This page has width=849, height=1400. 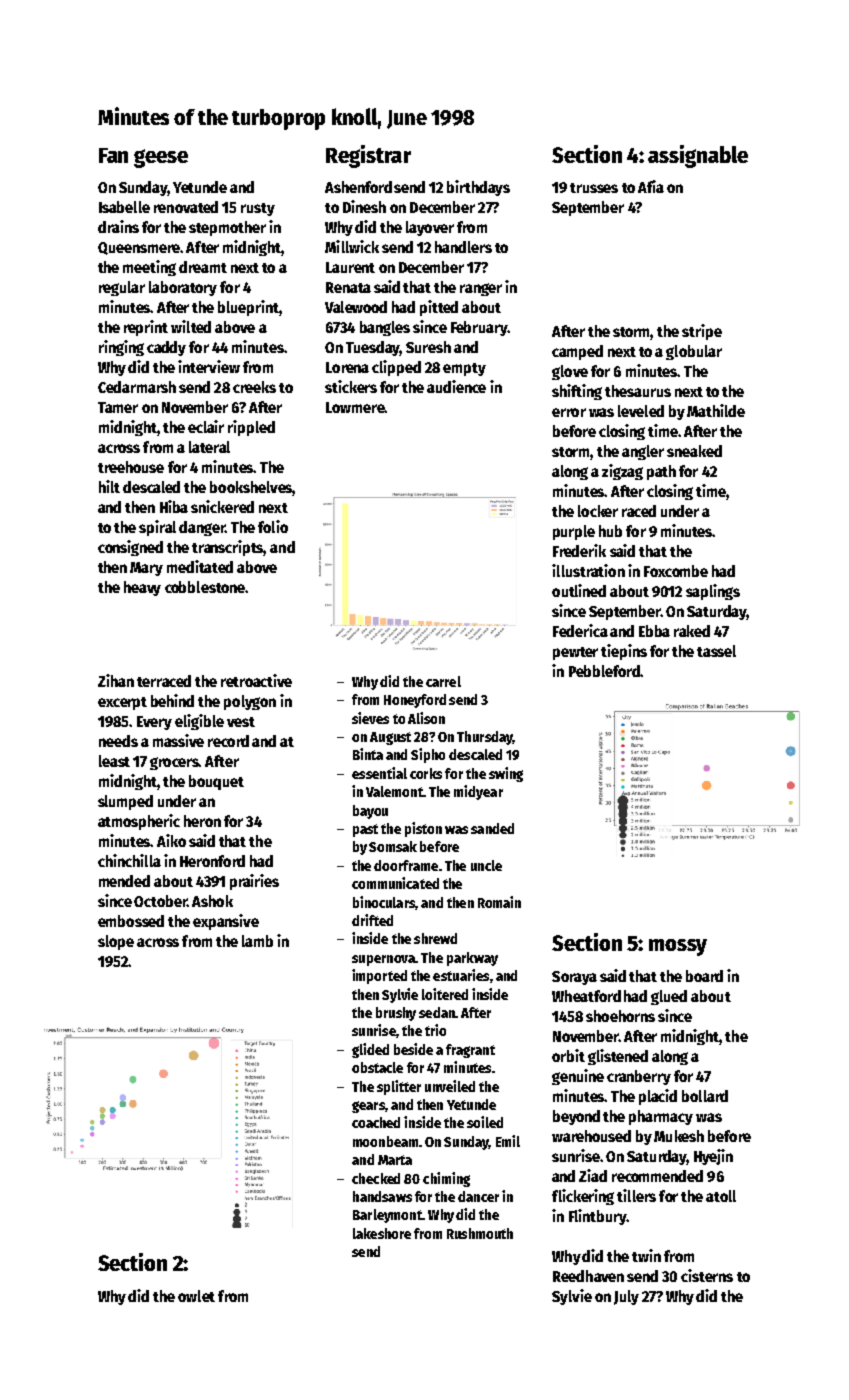 I want to click on Fan, so click(x=113, y=155).
